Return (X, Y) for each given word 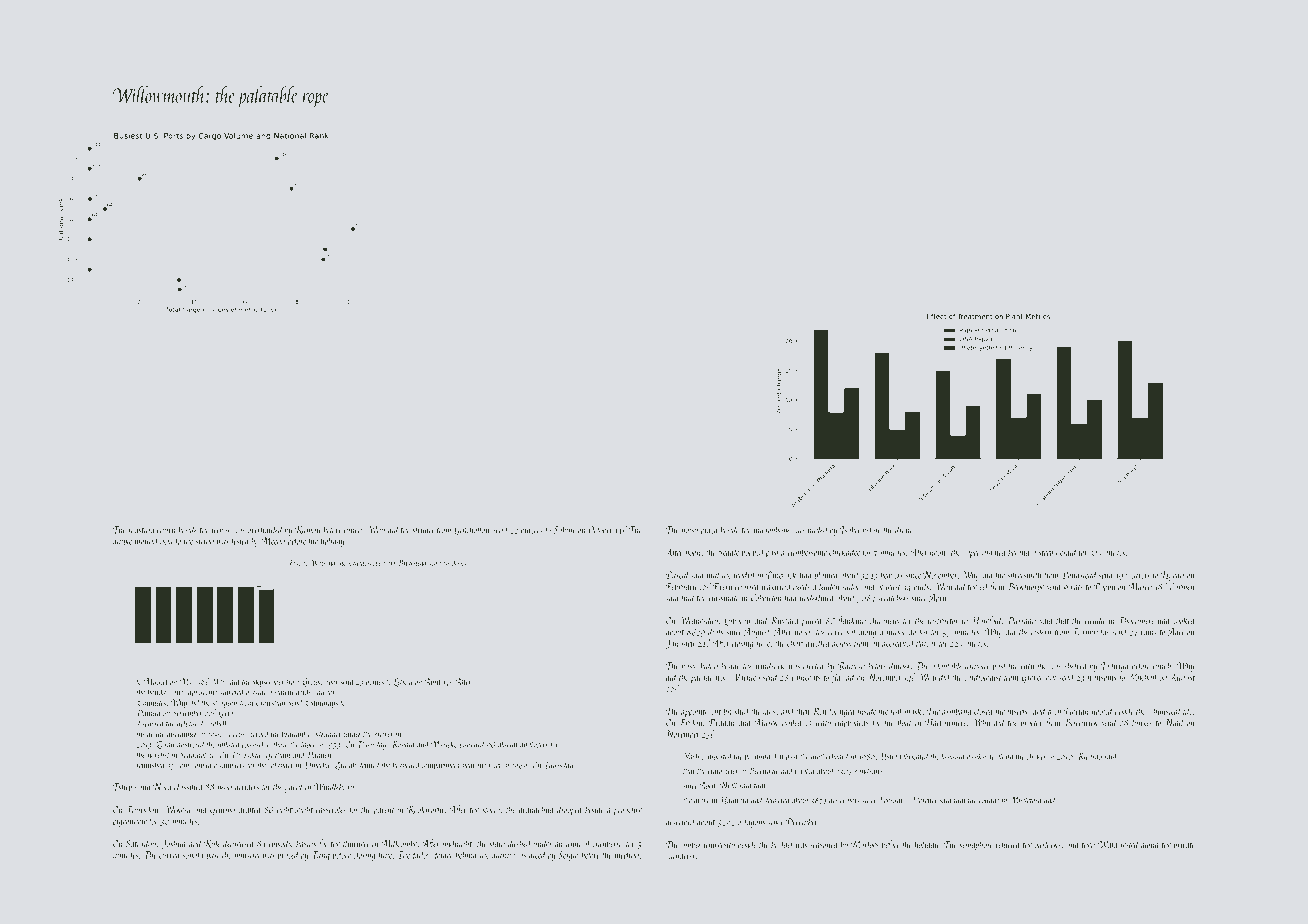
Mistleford (1026, 800)
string (205, 542)
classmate (724, 597)
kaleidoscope (364, 563)
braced (289, 854)
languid (953, 757)
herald (1066, 552)
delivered (777, 800)
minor (896, 633)
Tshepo (124, 787)
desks (459, 562)
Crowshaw (271, 702)
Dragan (722, 724)
